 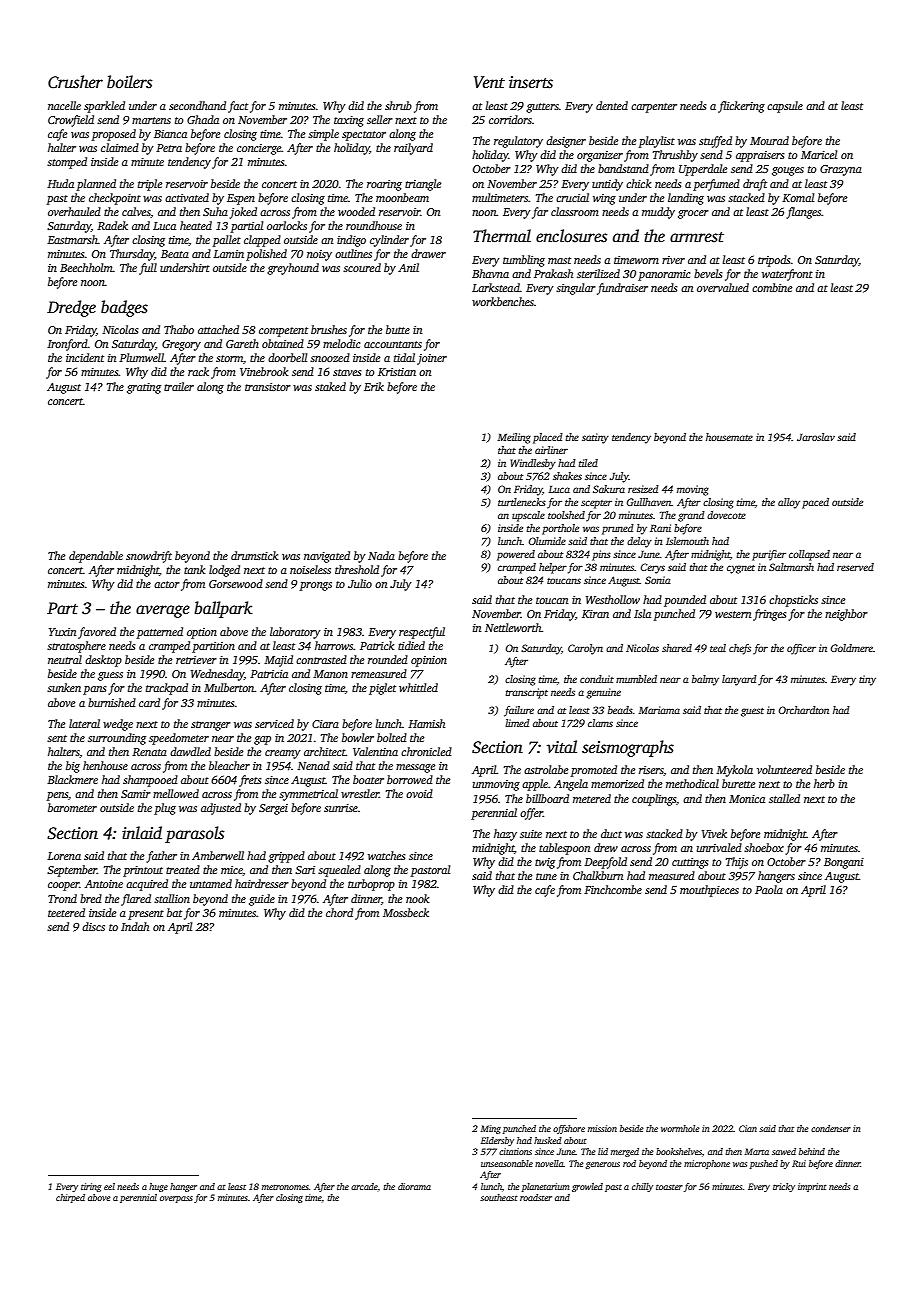 What do you see at coordinates (690, 863) in the screenshot?
I see `cuttings` at bounding box center [690, 863].
